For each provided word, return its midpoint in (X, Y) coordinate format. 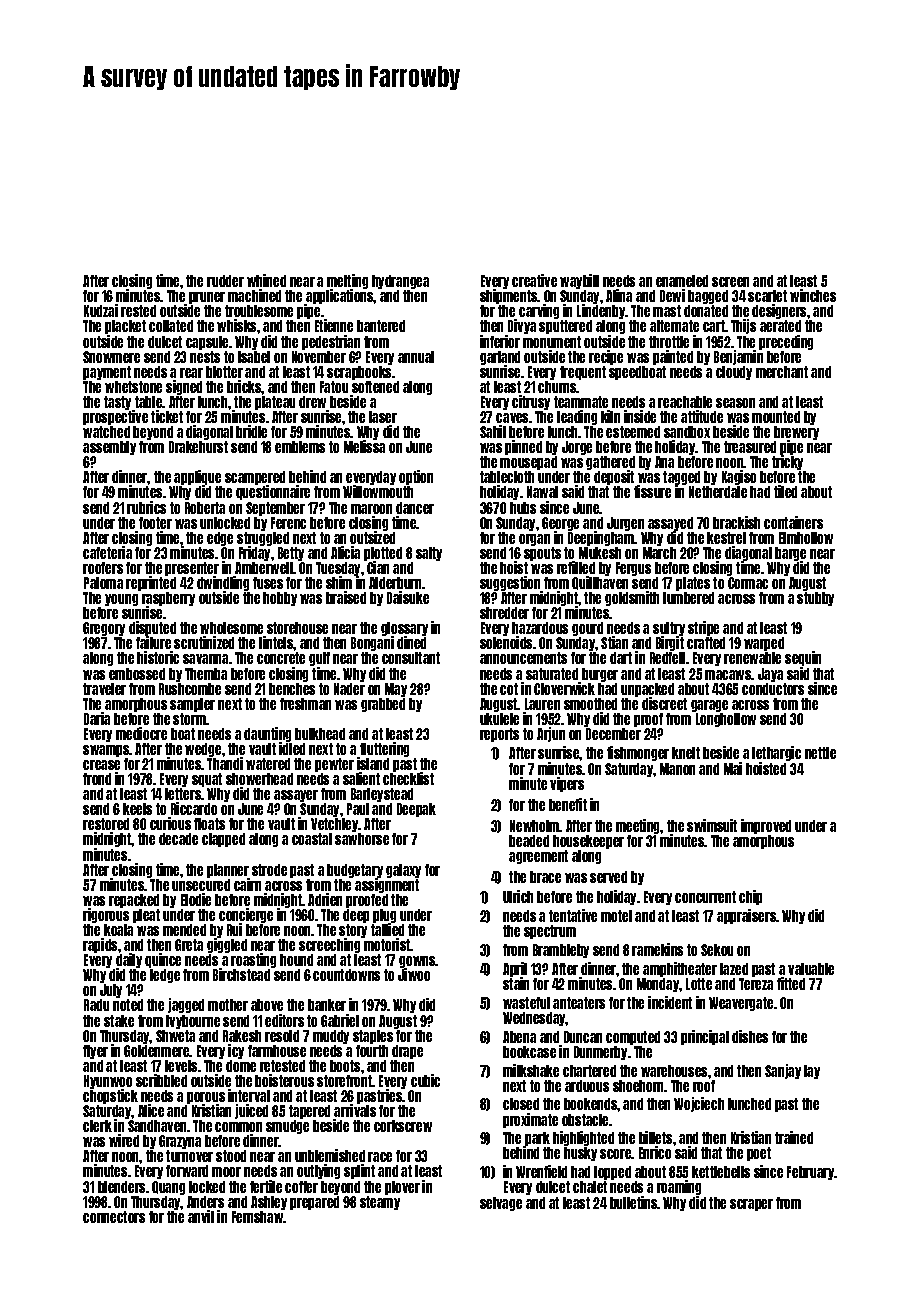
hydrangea (400, 282)
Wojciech (699, 1104)
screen (730, 282)
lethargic (776, 753)
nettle (820, 753)
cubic (425, 1080)
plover (402, 1188)
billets (655, 1137)
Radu (96, 1005)
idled (292, 749)
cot (509, 689)
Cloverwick (564, 688)
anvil (201, 1216)
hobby (280, 599)
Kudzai (101, 310)
